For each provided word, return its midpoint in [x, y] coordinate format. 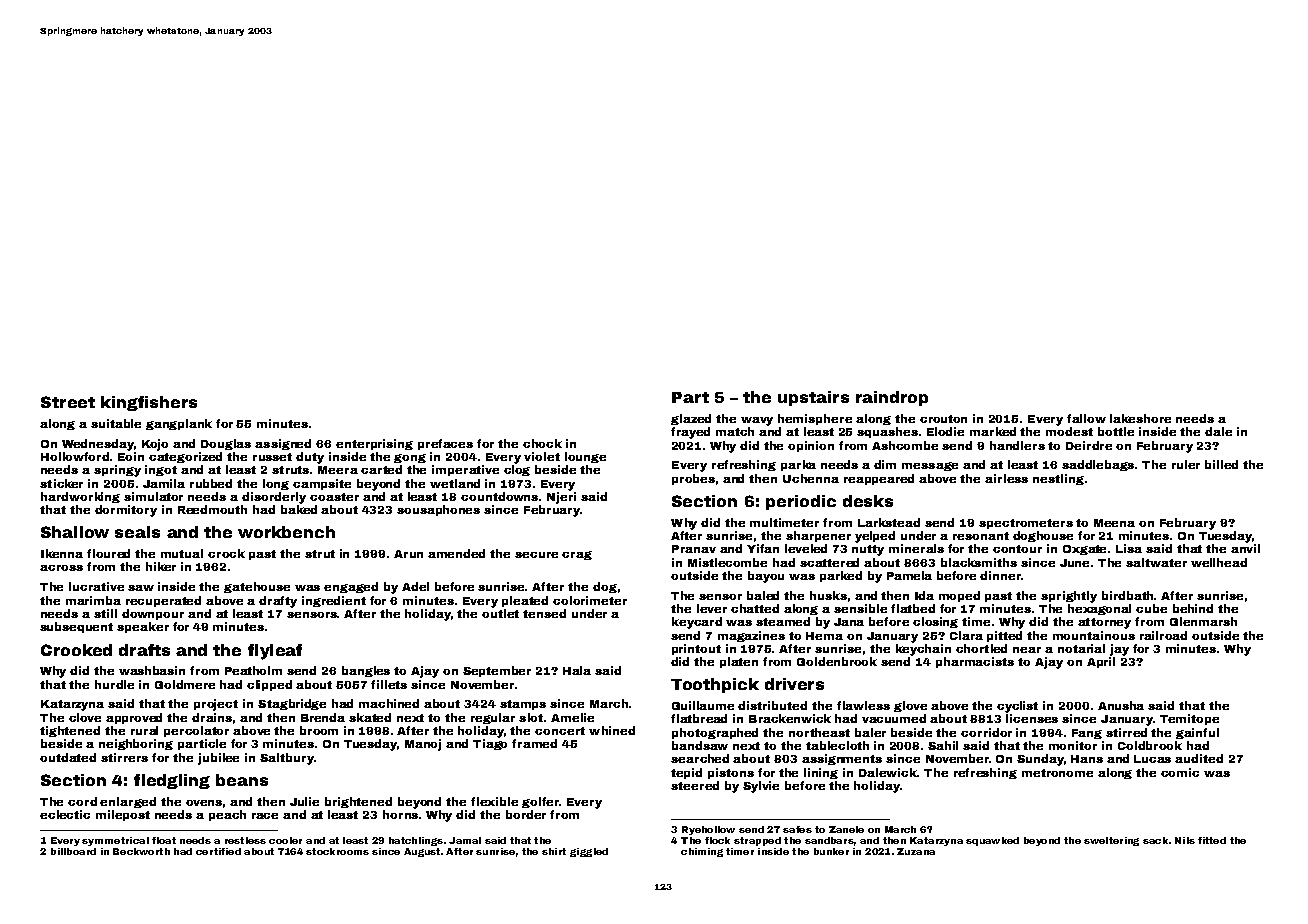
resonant [981, 536]
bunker [831, 851]
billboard [73, 851]
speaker [143, 627]
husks [828, 595]
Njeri [561, 498]
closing [935, 622]
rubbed [211, 483]
